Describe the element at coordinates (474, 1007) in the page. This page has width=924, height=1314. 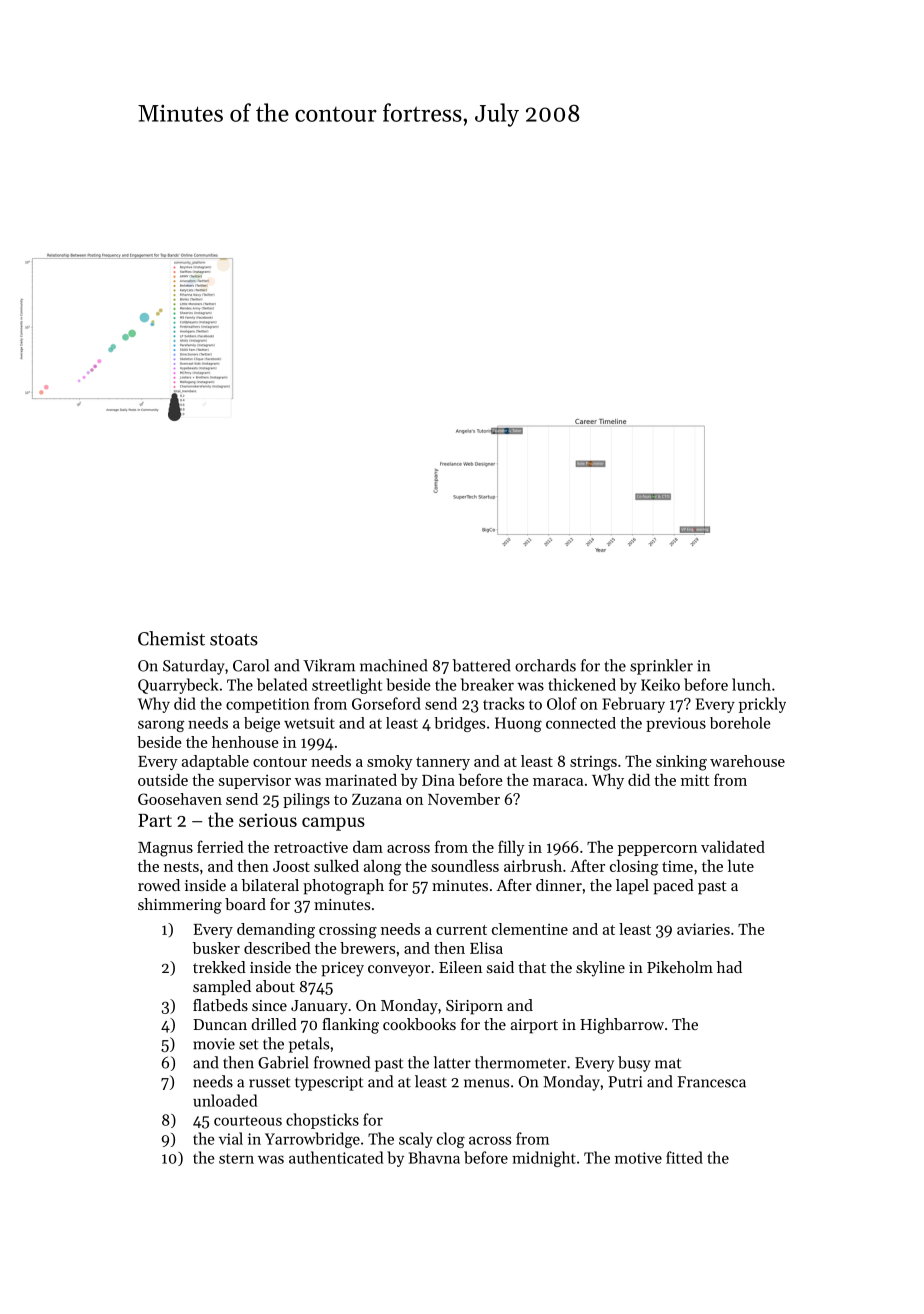
I see `Siriporn` at that location.
